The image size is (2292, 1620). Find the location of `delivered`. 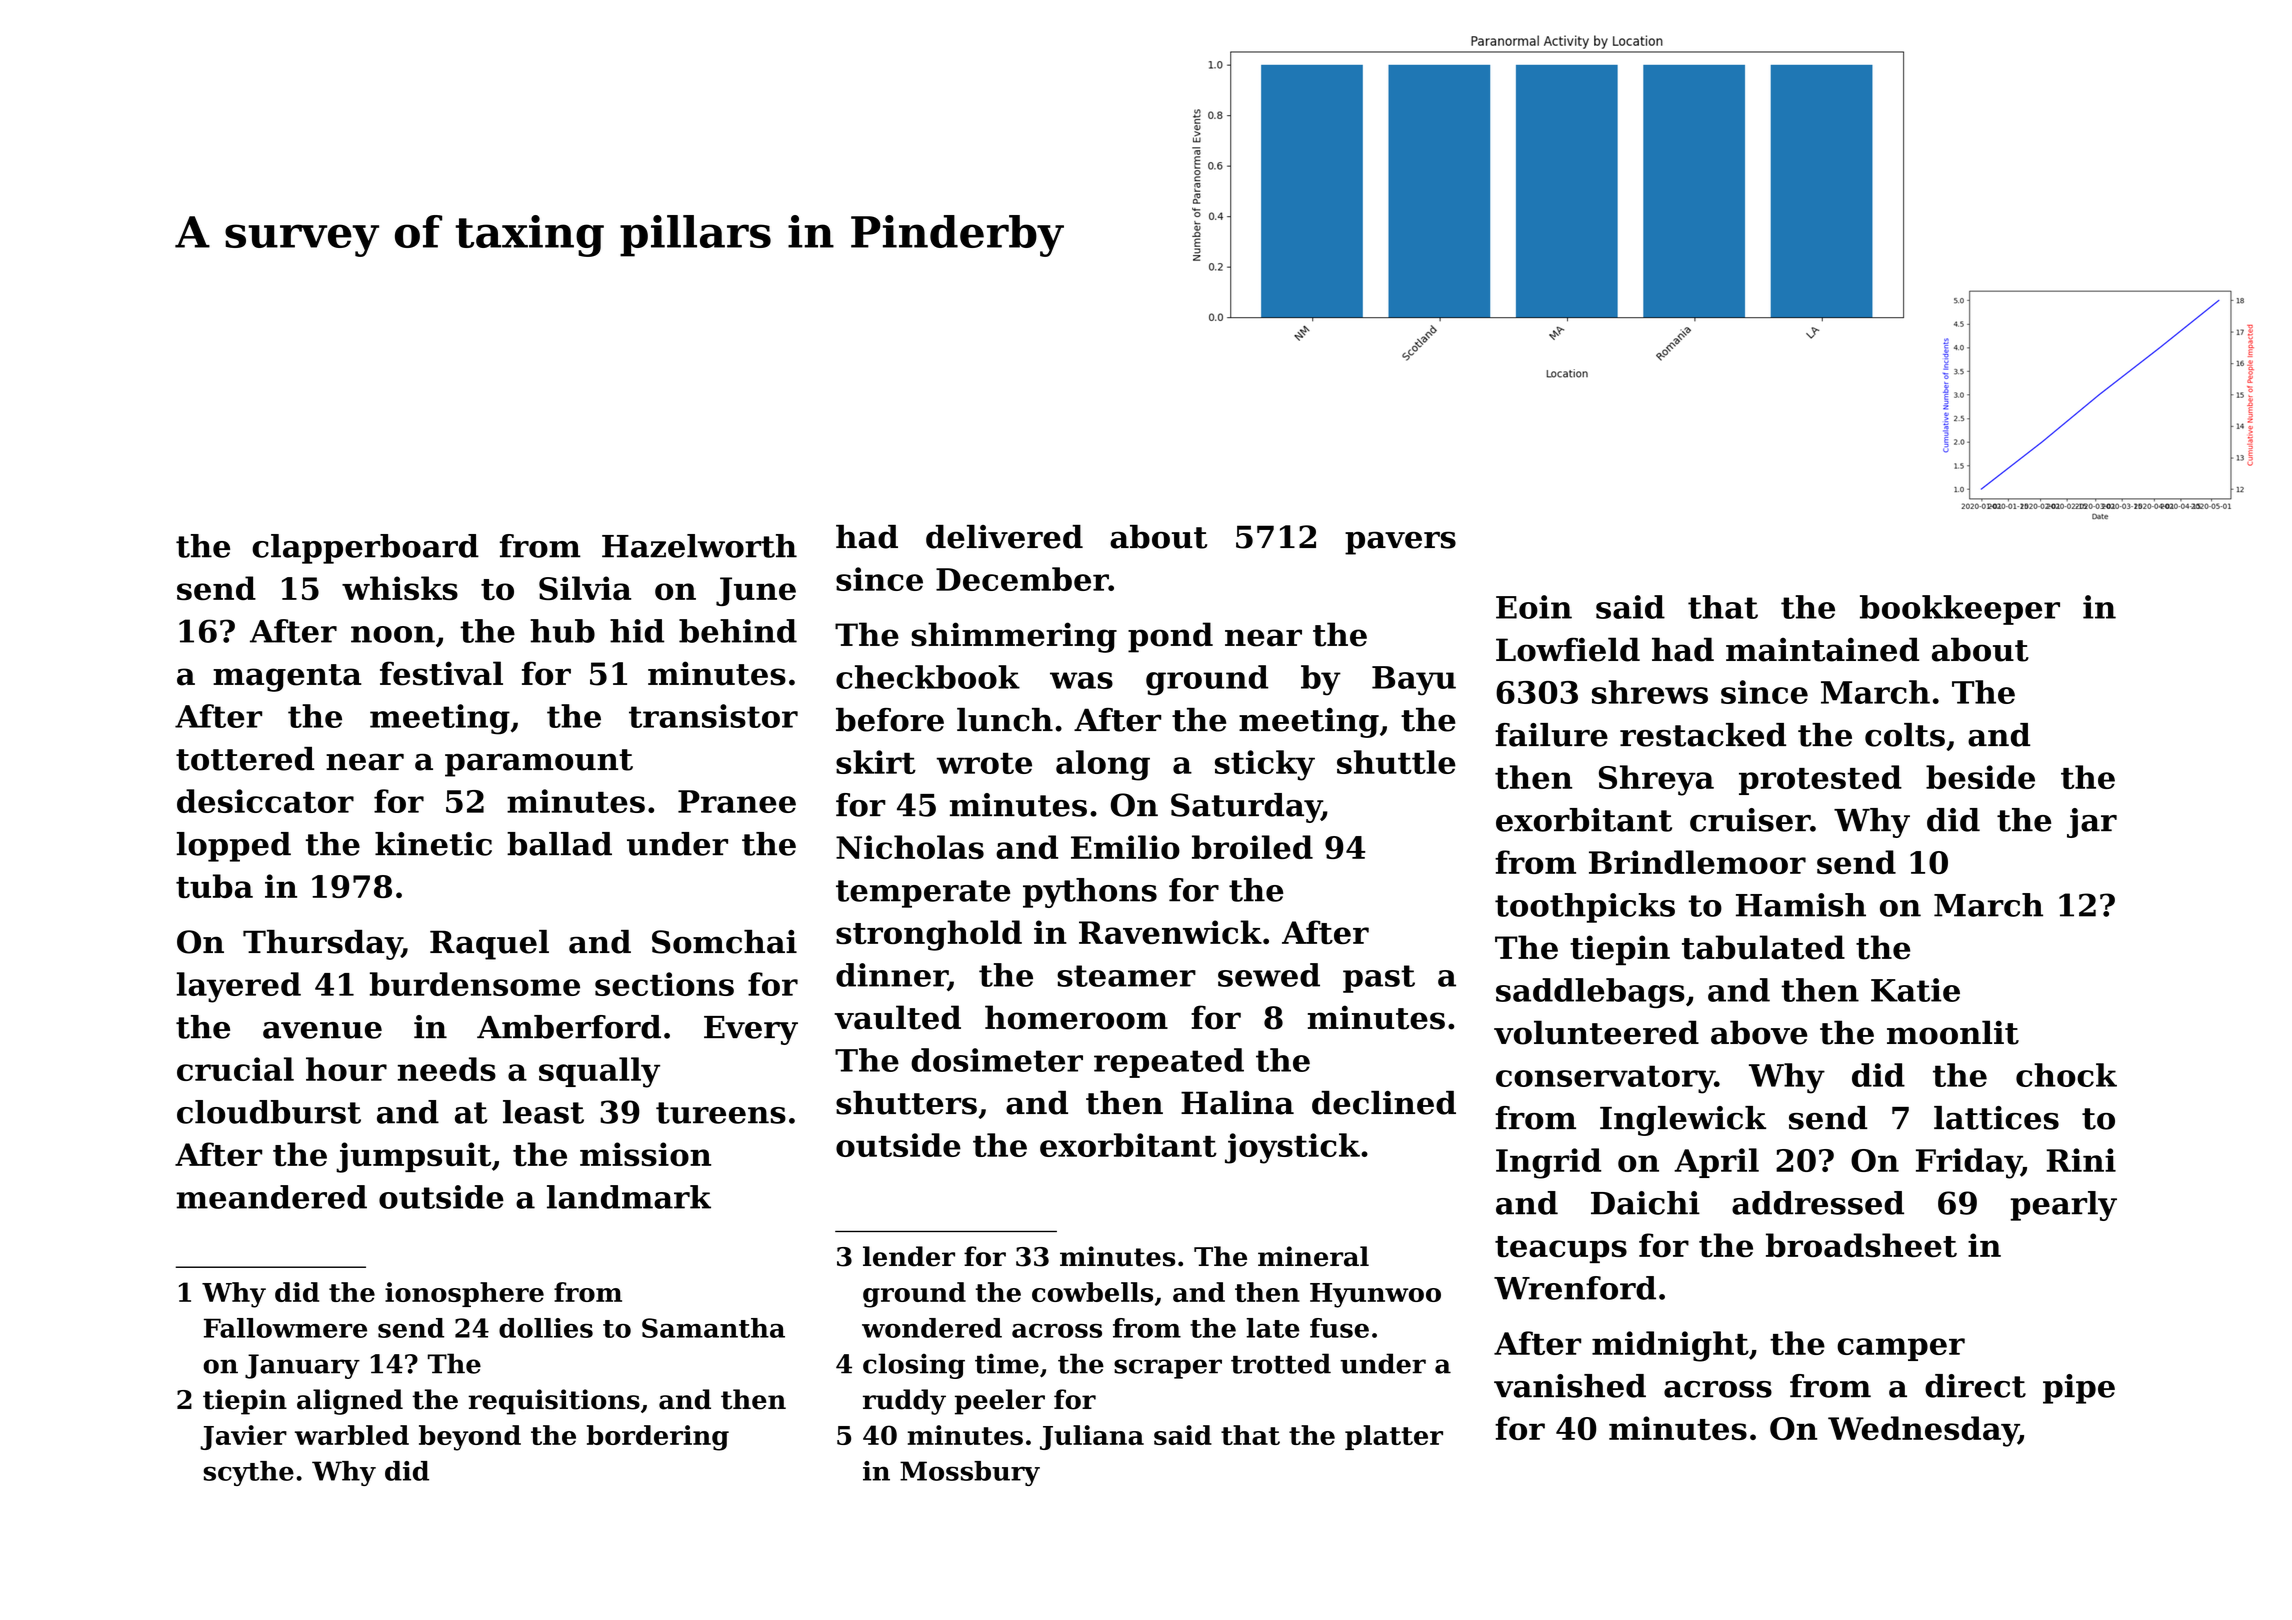

delivered is located at coordinates (1004, 537).
